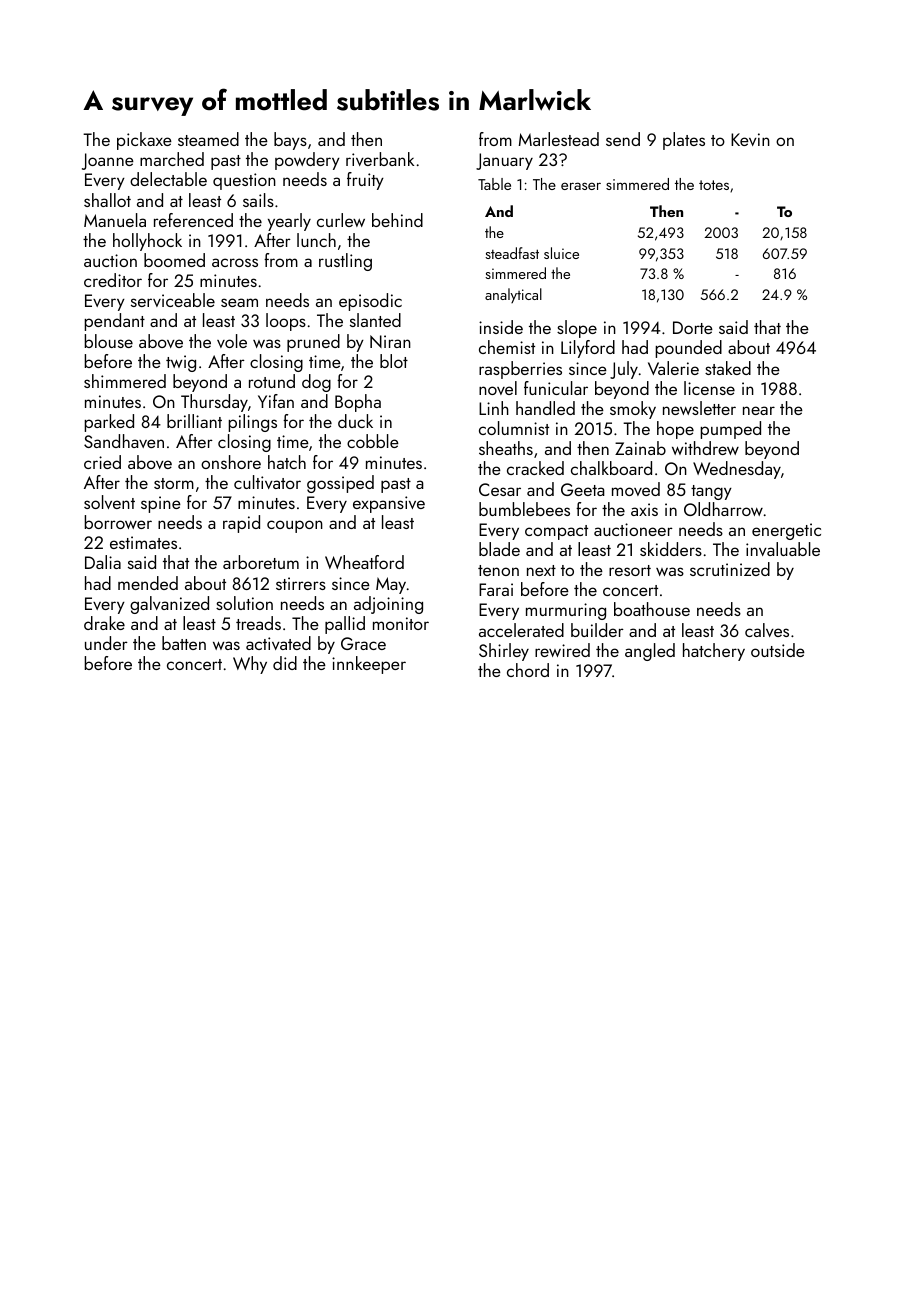 The width and height of the screenshot is (908, 1316). I want to click on May, so click(391, 585).
